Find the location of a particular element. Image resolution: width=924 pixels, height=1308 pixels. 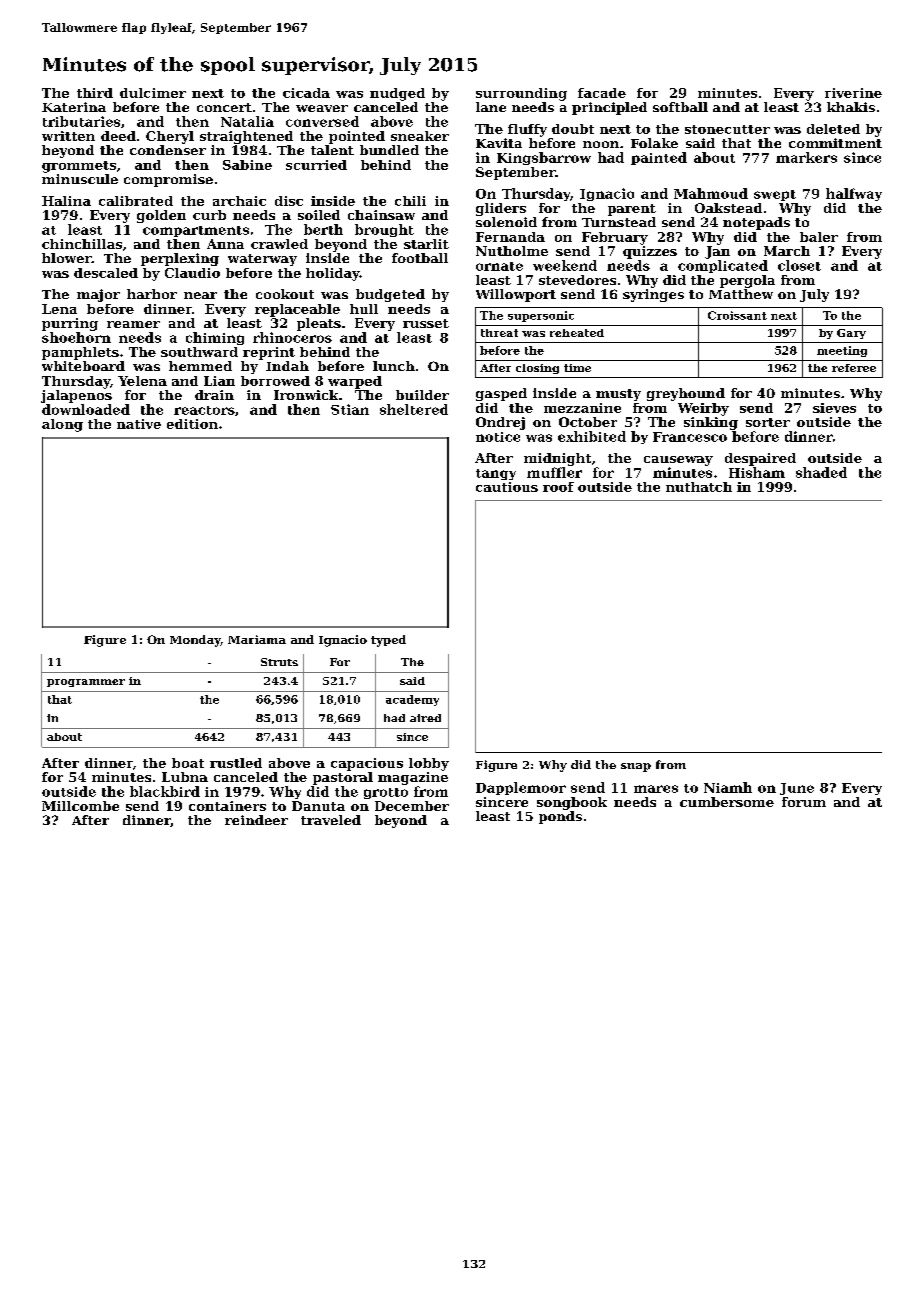

roof is located at coordinates (558, 487).
